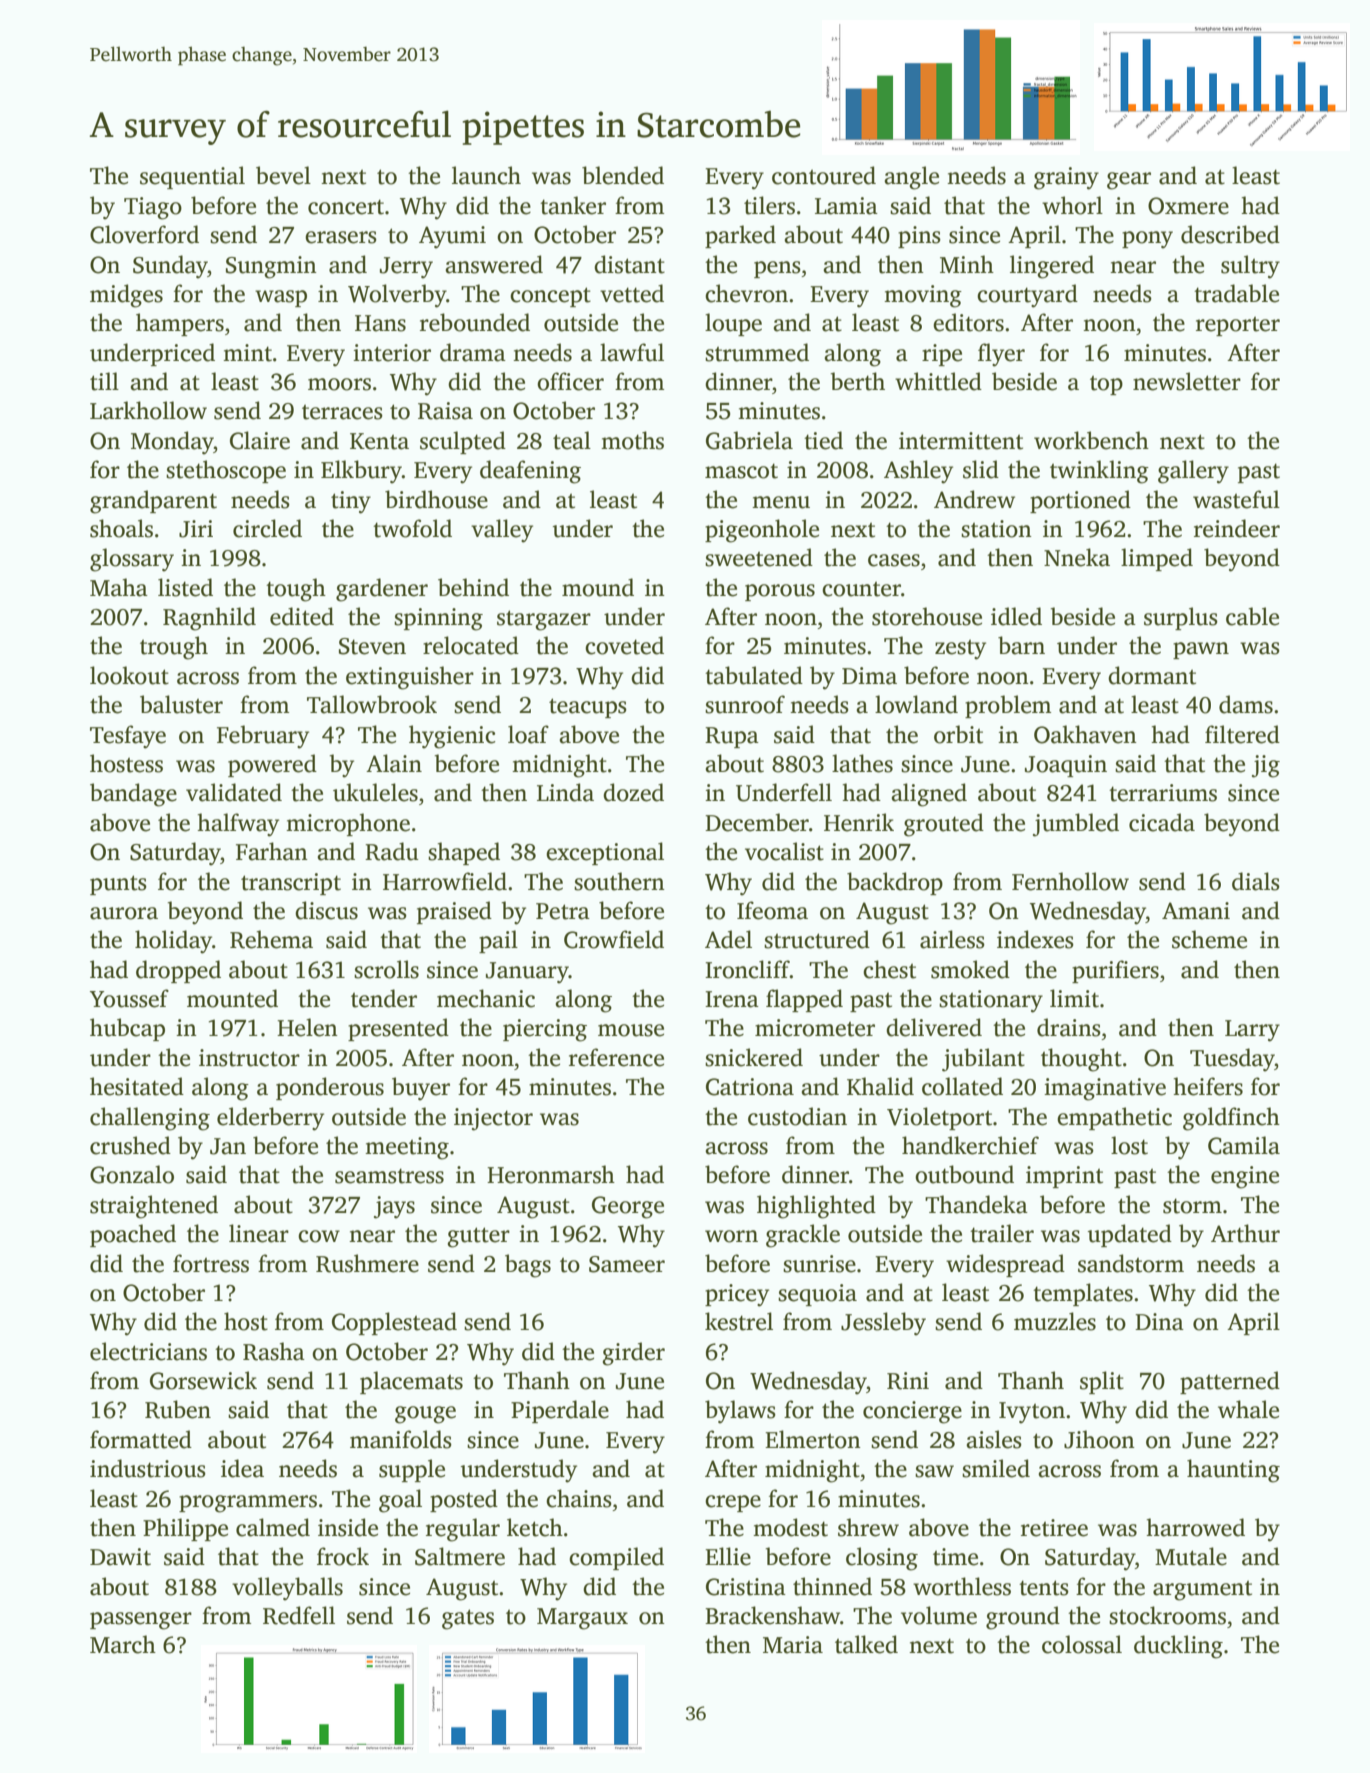 The image size is (1370, 1773). Describe the element at coordinates (148, 410) in the page. I see `Larkhollow` at that location.
